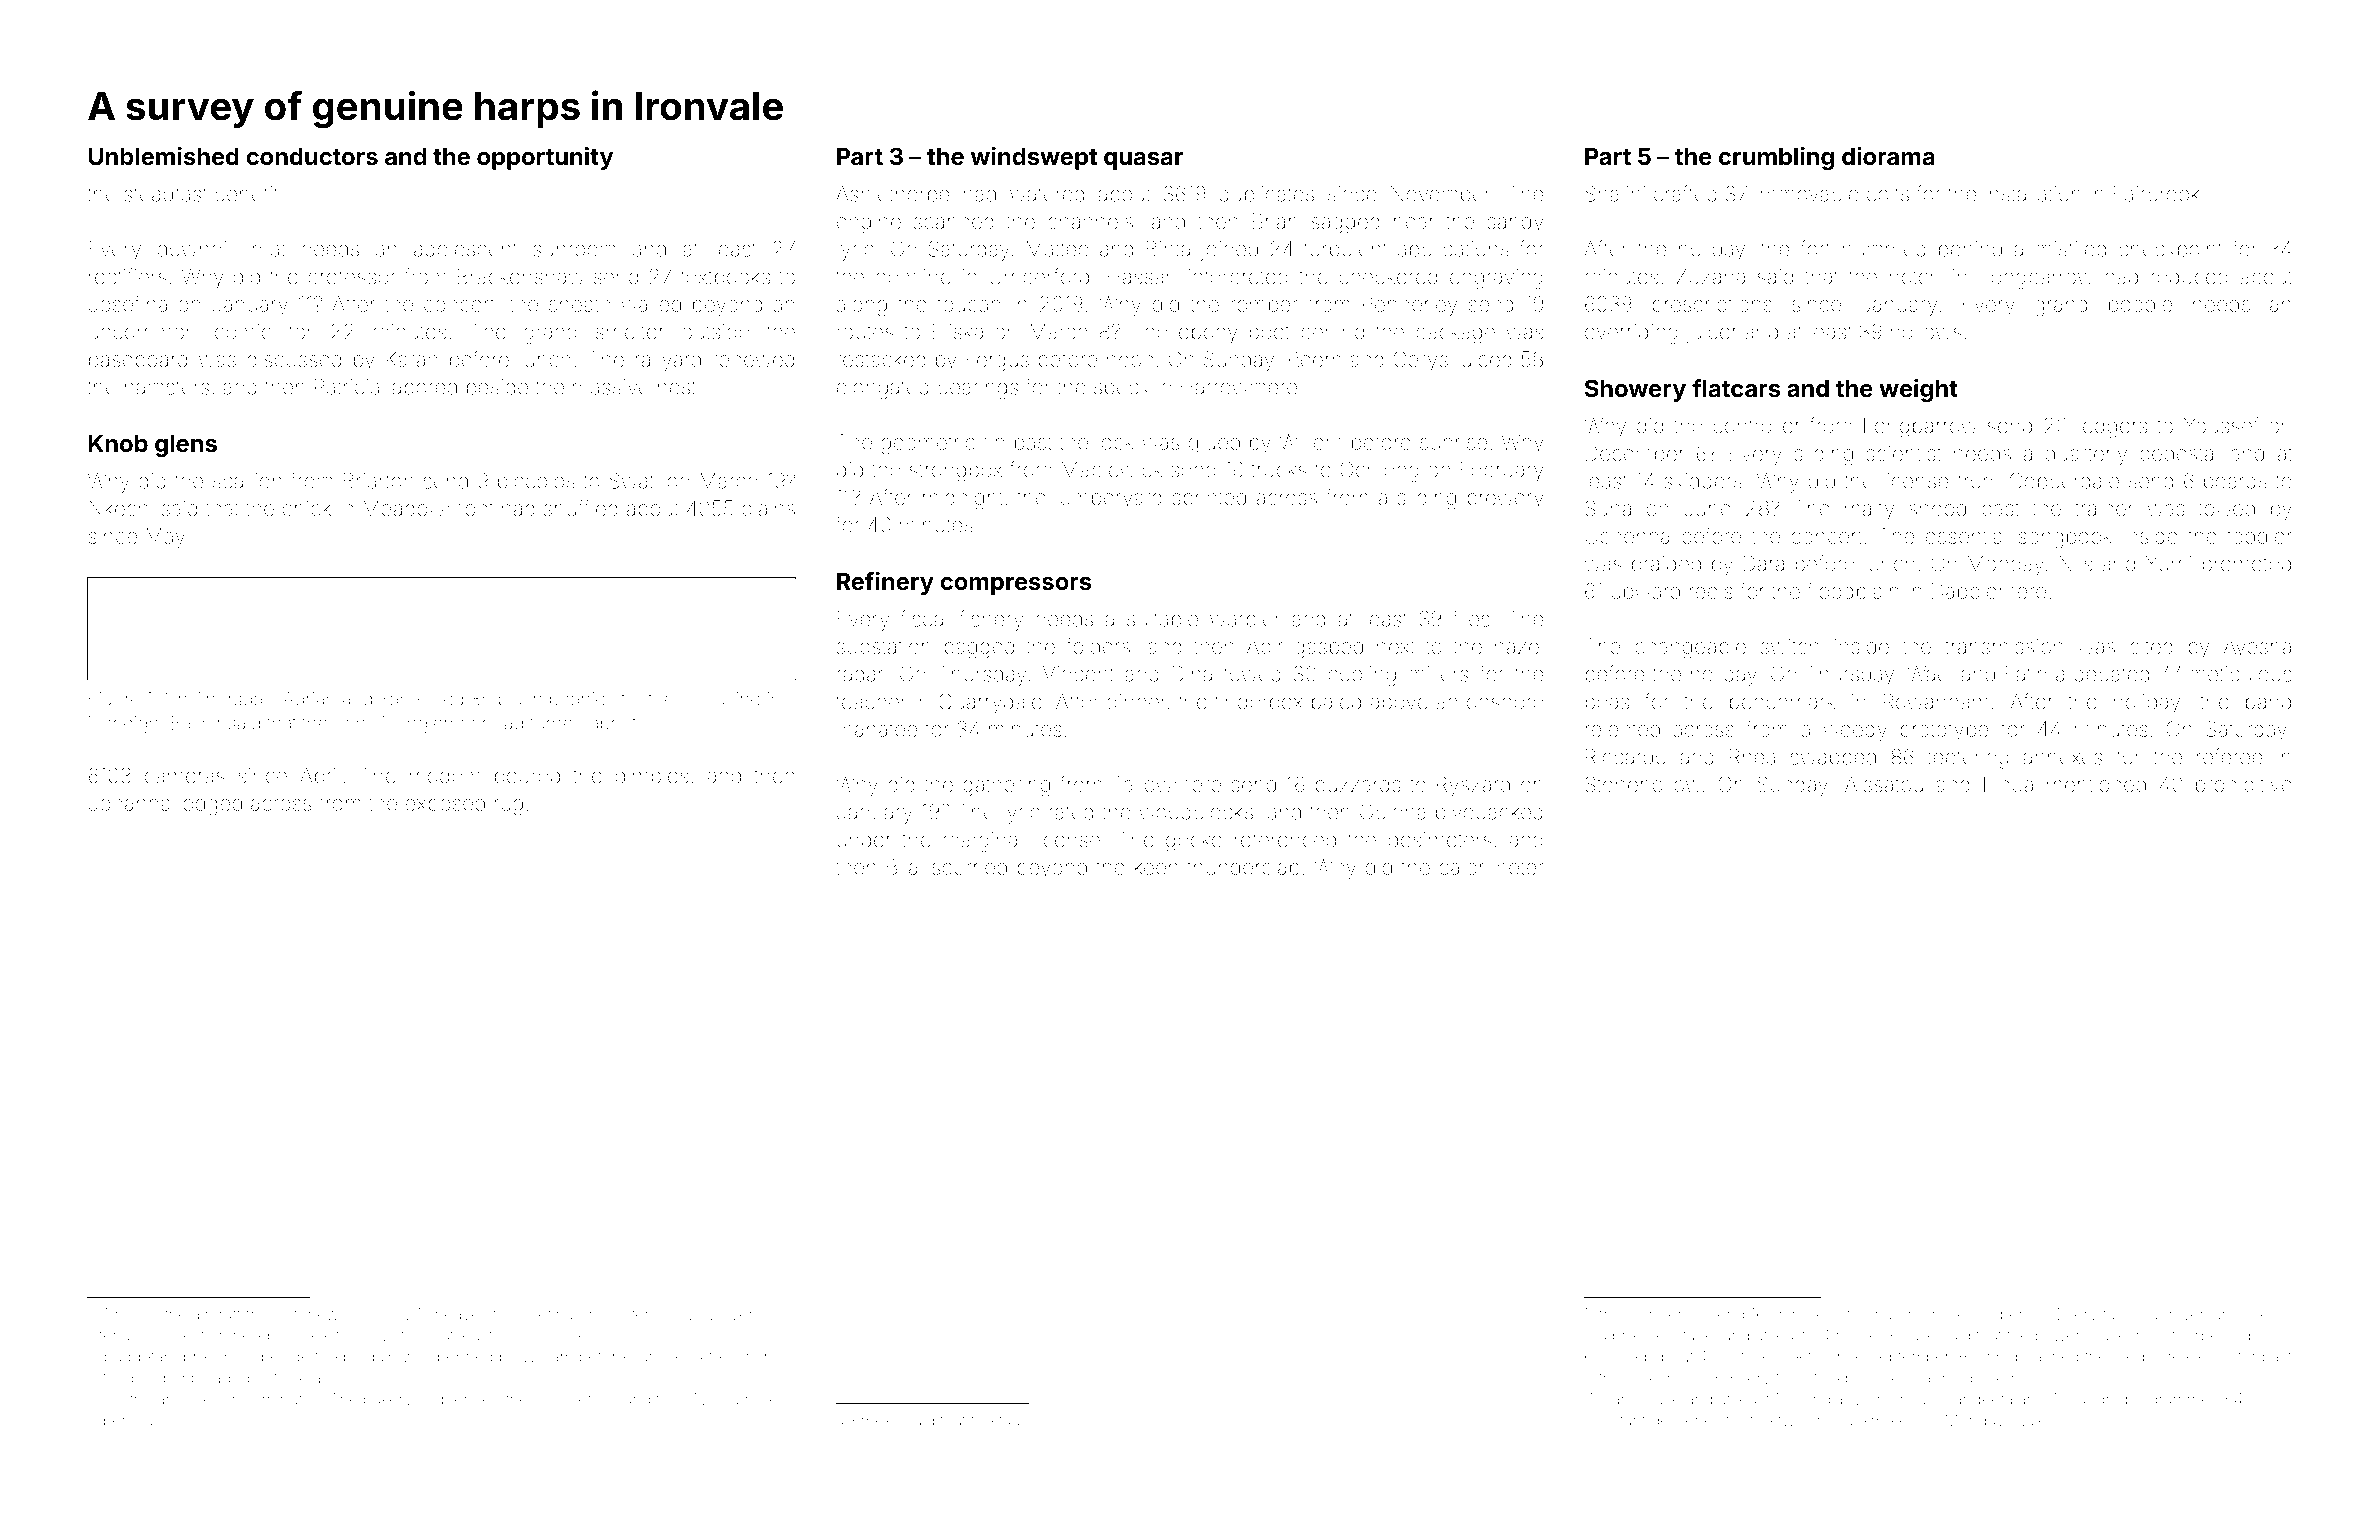 The height and width of the screenshot is (1540, 2380). Describe the element at coordinates (196, 249) in the screenshot. I see `downhill` at that location.
